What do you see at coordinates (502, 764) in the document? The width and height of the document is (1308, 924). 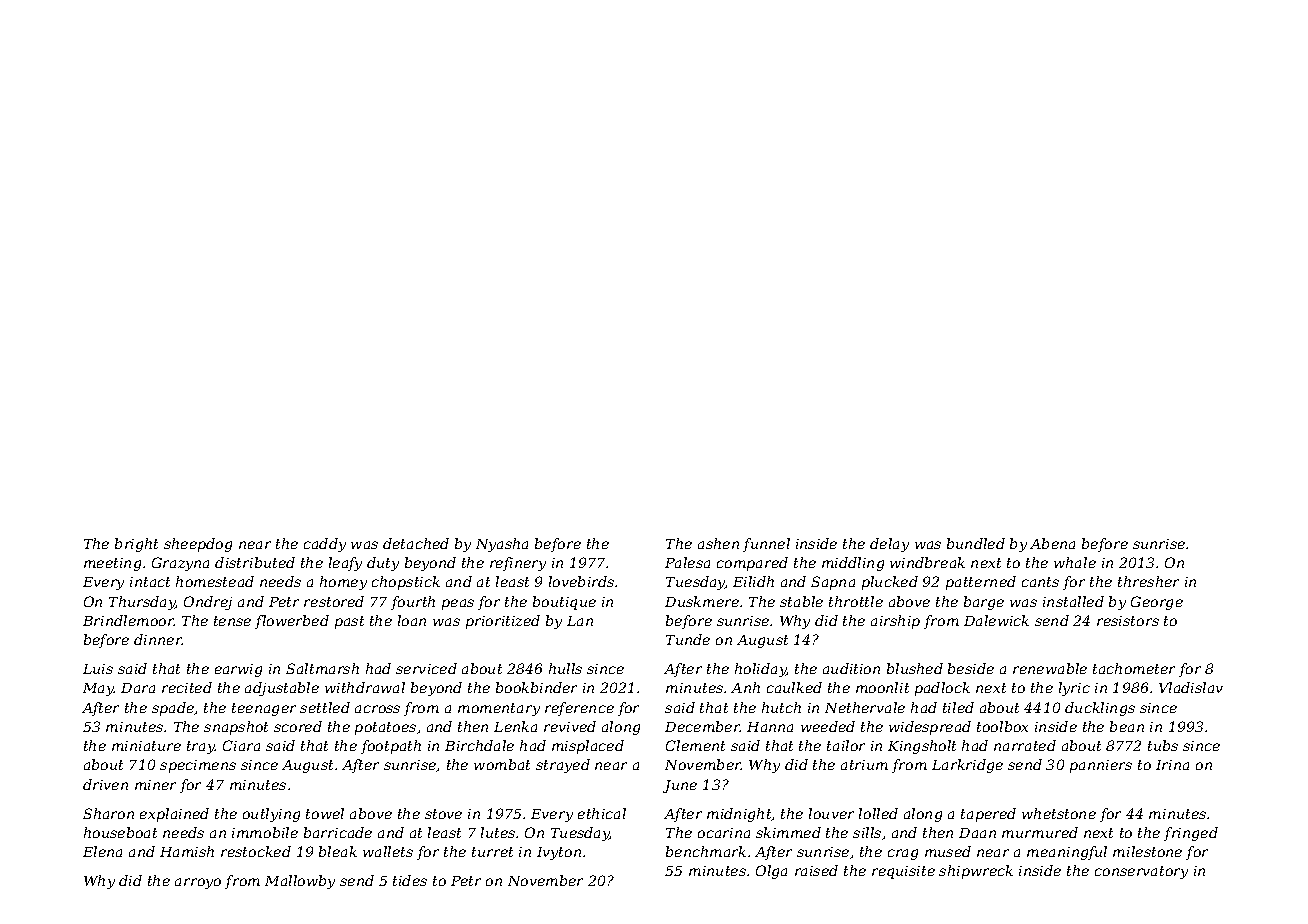 I see `wombat` at bounding box center [502, 764].
